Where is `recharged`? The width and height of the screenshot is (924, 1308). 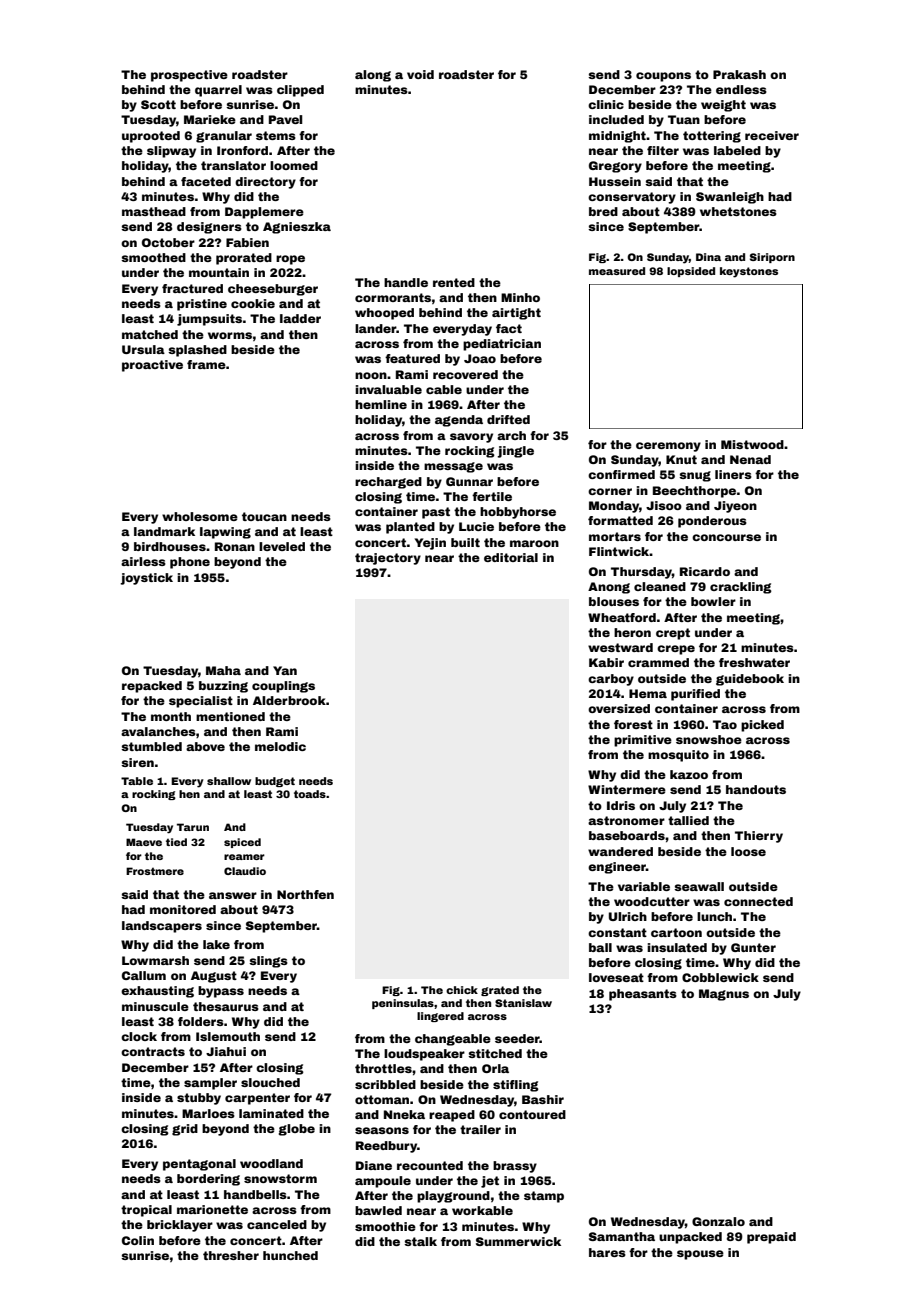
recharged is located at coordinates (388, 483).
